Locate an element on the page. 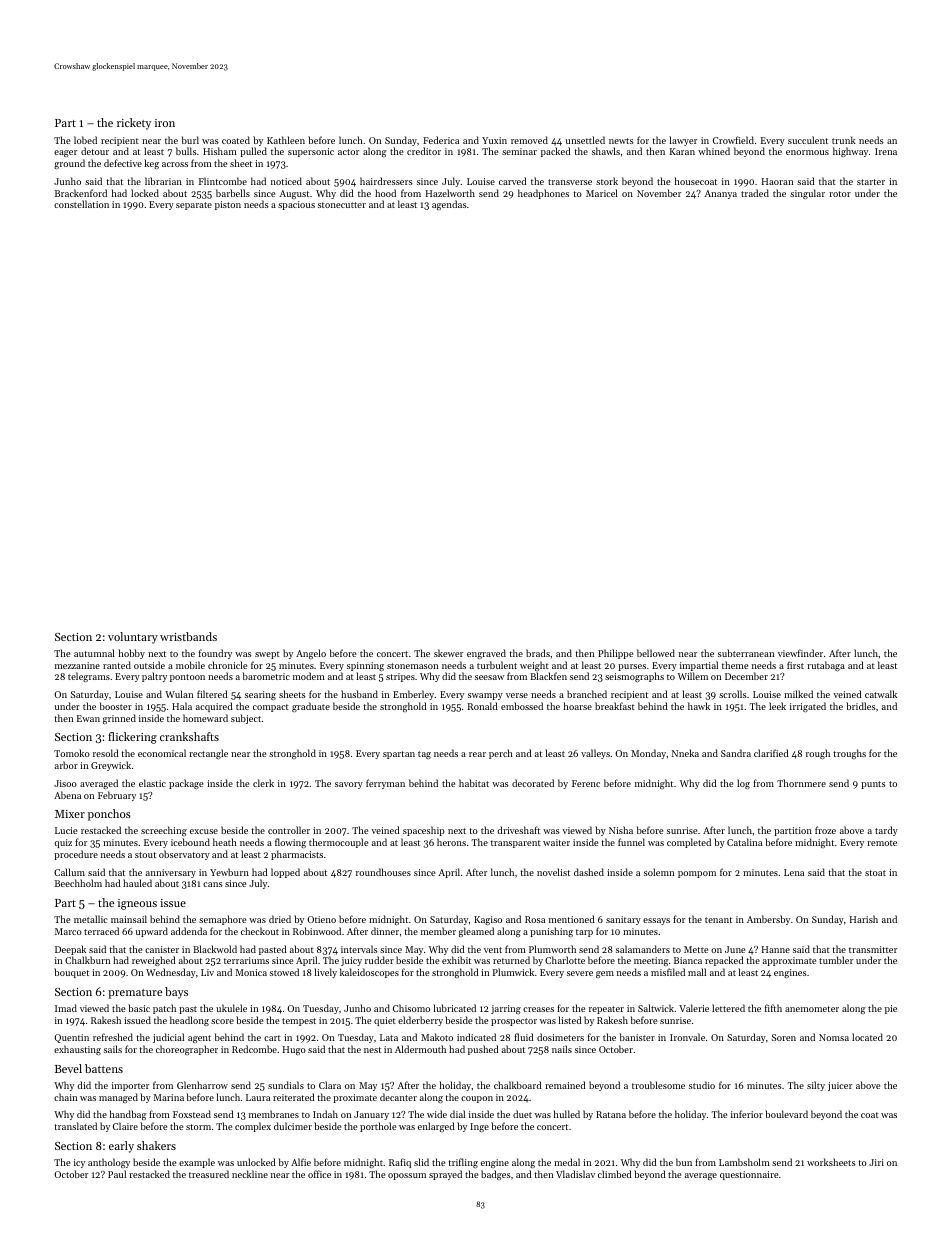  judicial is located at coordinates (168, 1038).
